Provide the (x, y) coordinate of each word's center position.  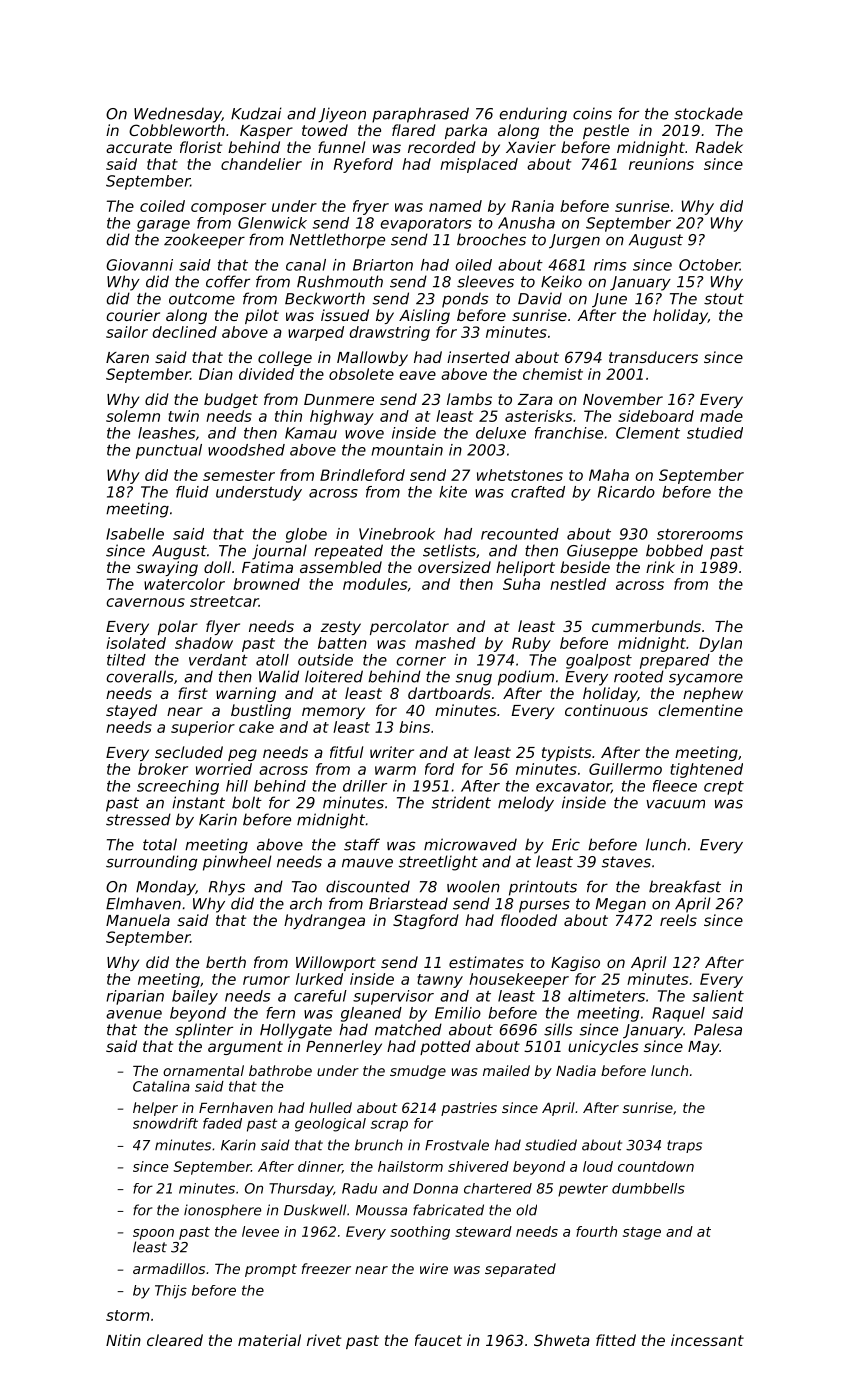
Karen (127, 357)
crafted (538, 492)
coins (592, 113)
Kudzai (256, 113)
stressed (138, 819)
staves (626, 862)
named (455, 206)
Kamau (311, 433)
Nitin (123, 1340)
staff (362, 844)
